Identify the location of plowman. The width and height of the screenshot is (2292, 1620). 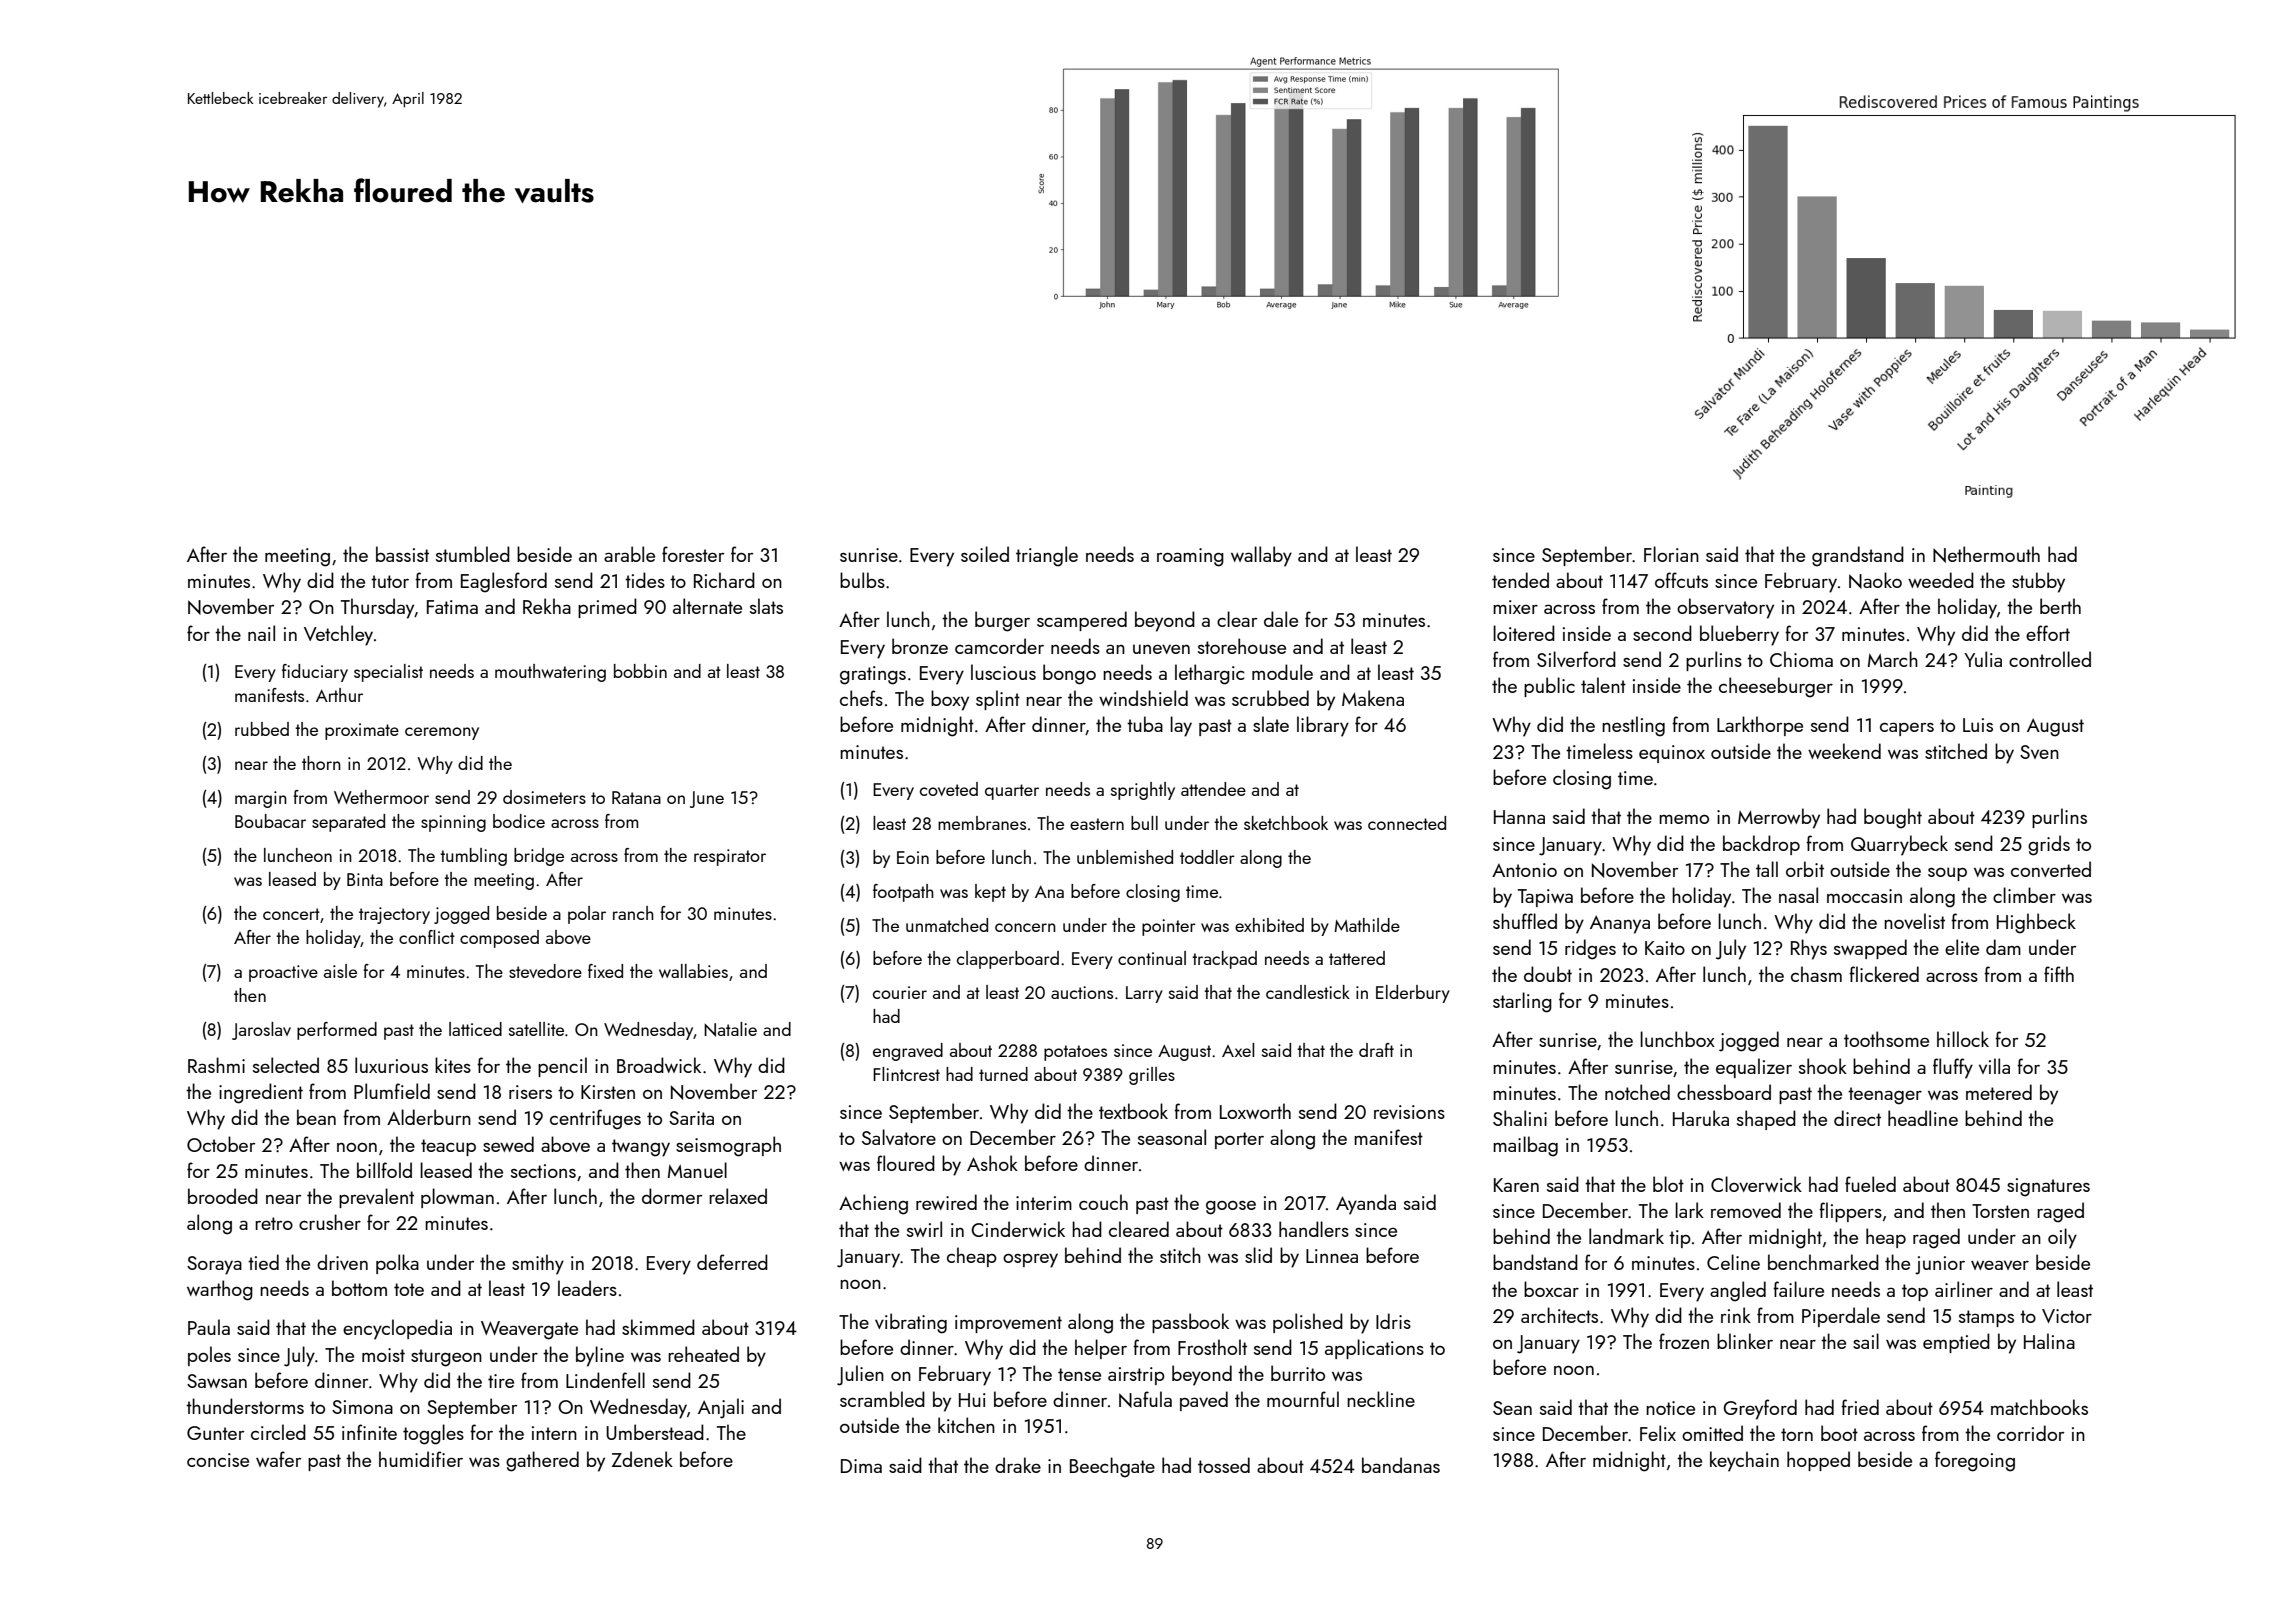
(457, 1198).
